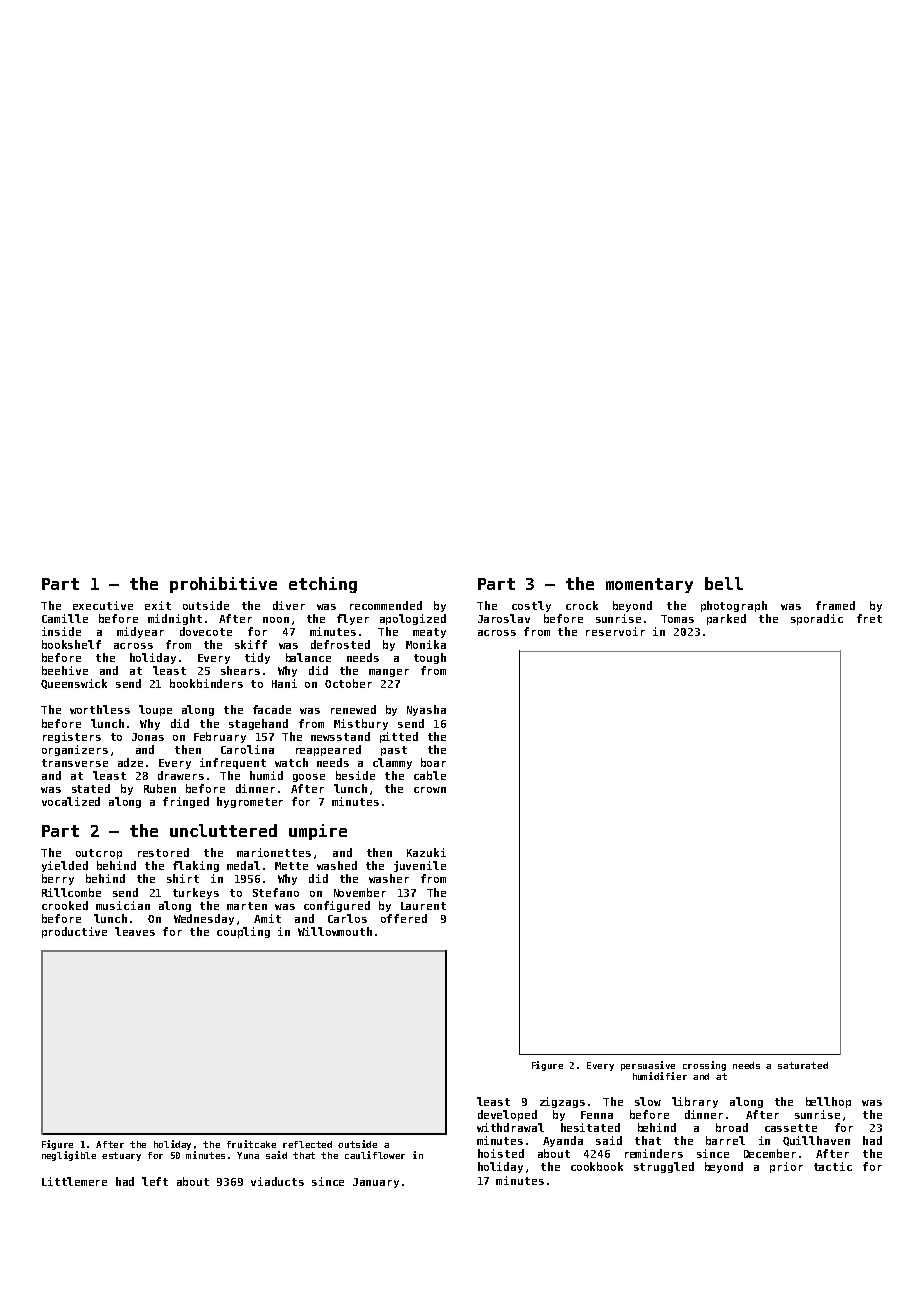 Image resolution: width=924 pixels, height=1308 pixels. I want to click on juvenile, so click(420, 866).
